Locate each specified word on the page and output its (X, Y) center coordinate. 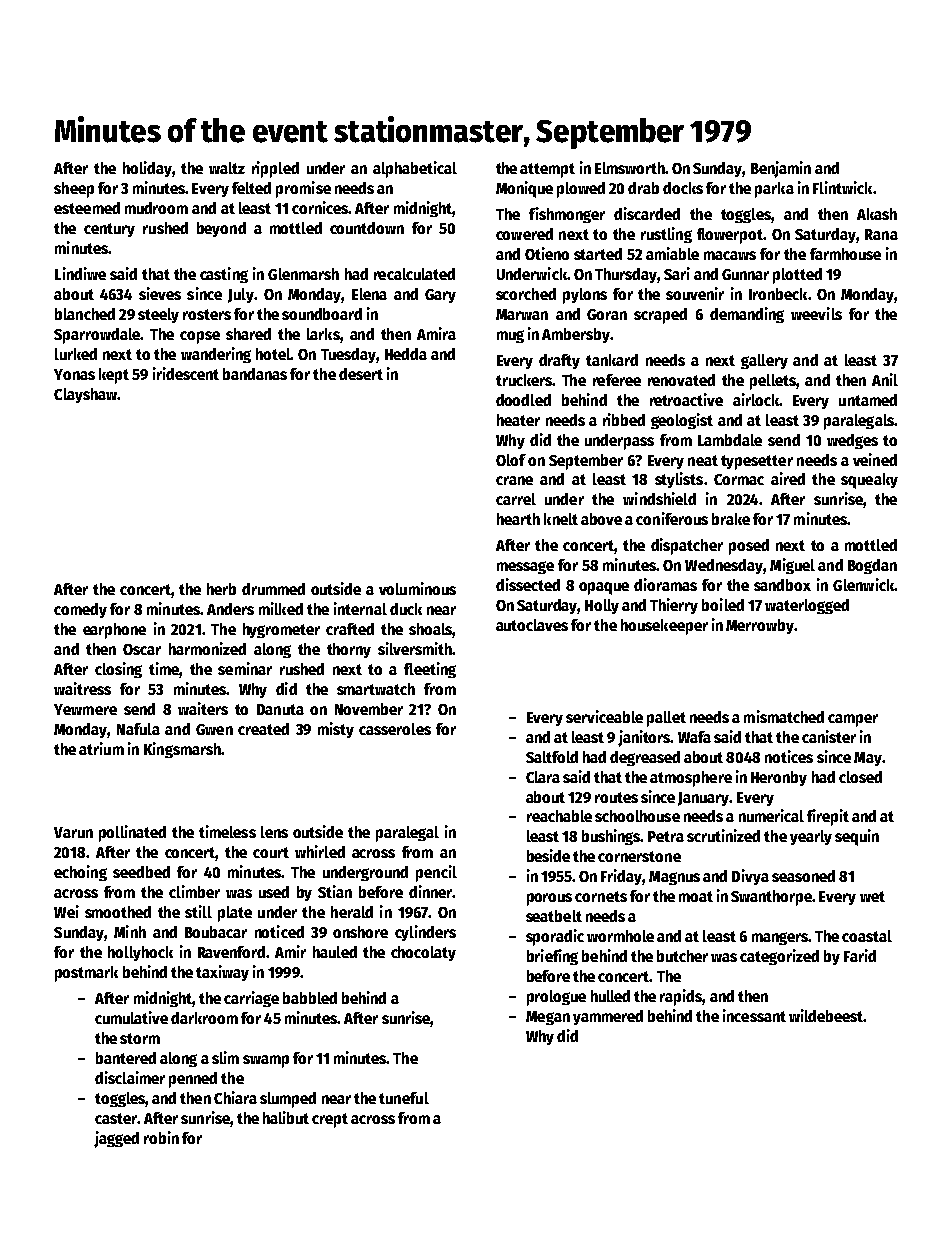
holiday (147, 169)
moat (696, 896)
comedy (80, 610)
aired (788, 478)
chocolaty (423, 953)
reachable (559, 816)
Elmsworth (630, 168)
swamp (266, 1061)
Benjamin (781, 169)
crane (514, 480)
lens (274, 832)
